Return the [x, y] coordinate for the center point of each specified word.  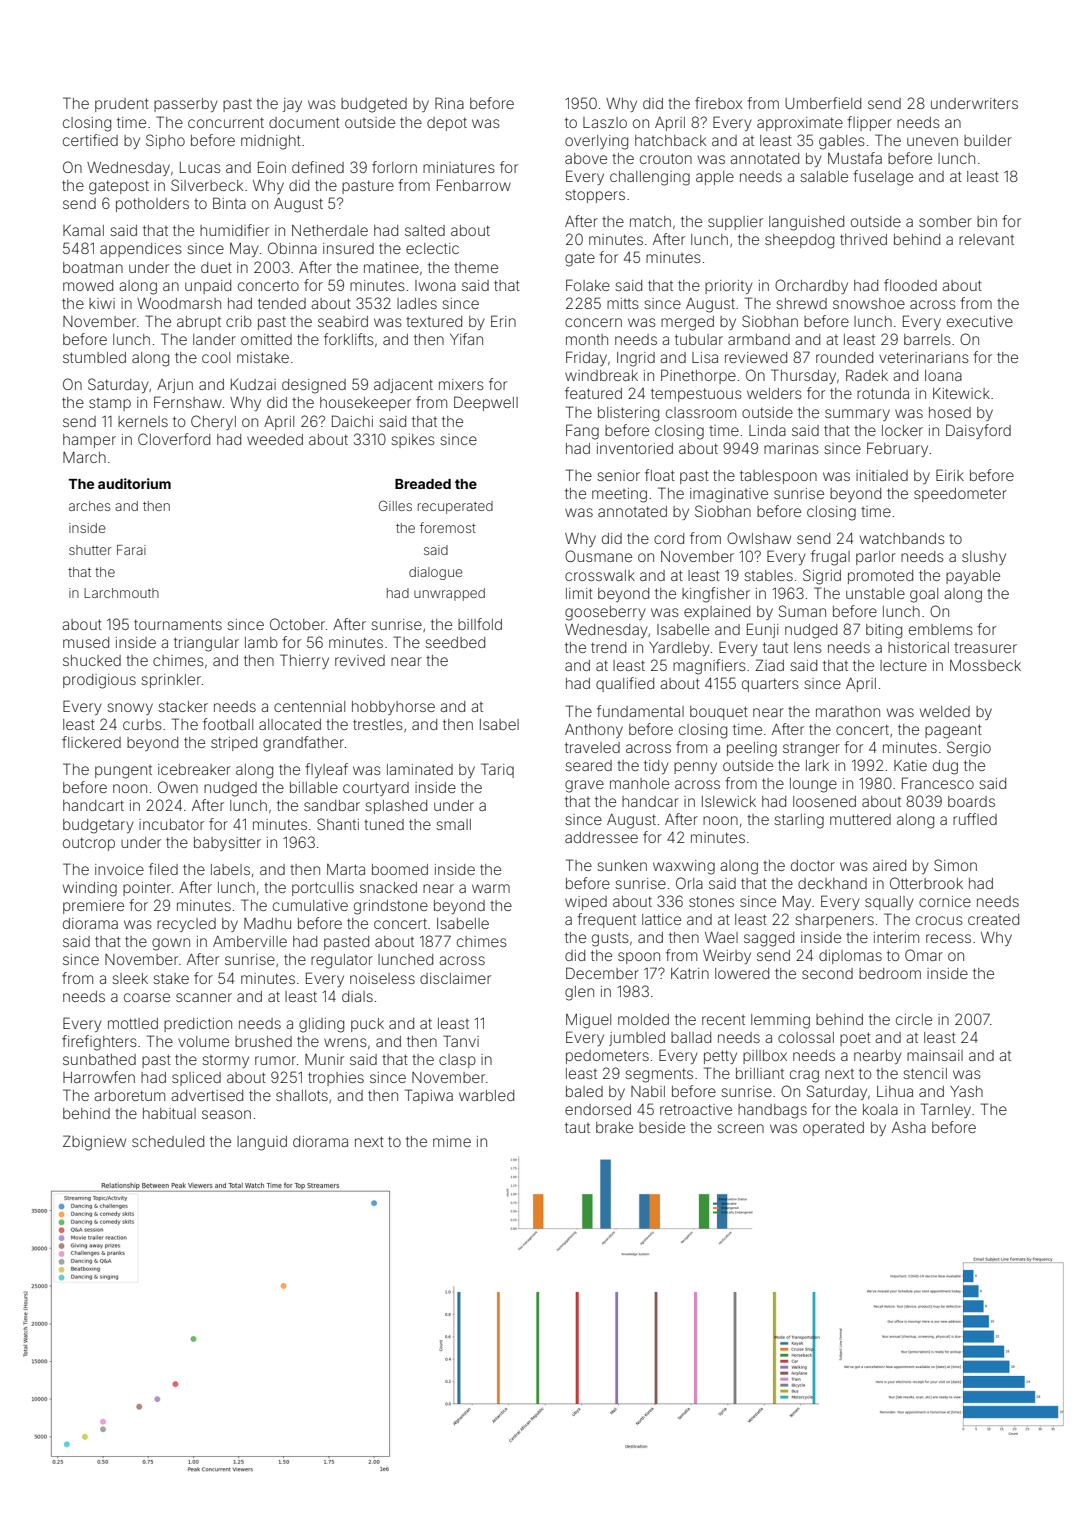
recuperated [455, 507]
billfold [480, 624]
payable [973, 577]
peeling [752, 749]
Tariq [497, 770]
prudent [122, 105]
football [228, 724]
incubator [171, 824]
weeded [275, 439]
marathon [848, 711]
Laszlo [605, 122]
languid [262, 1143]
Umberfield [823, 103]
